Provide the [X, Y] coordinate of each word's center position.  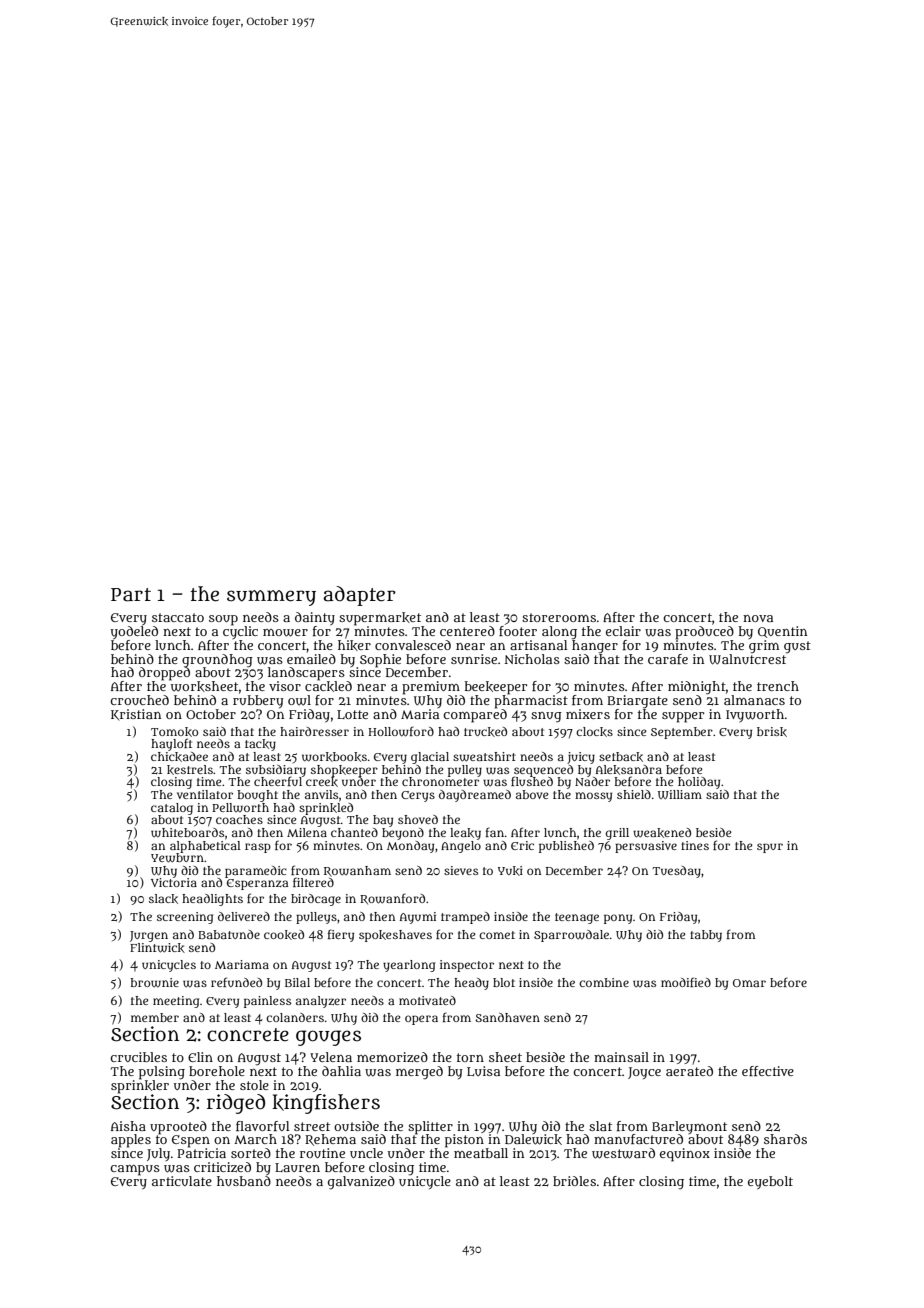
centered [467, 631]
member [155, 1017]
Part [131, 595]
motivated [427, 1000]
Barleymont [689, 1127]
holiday [699, 783]
